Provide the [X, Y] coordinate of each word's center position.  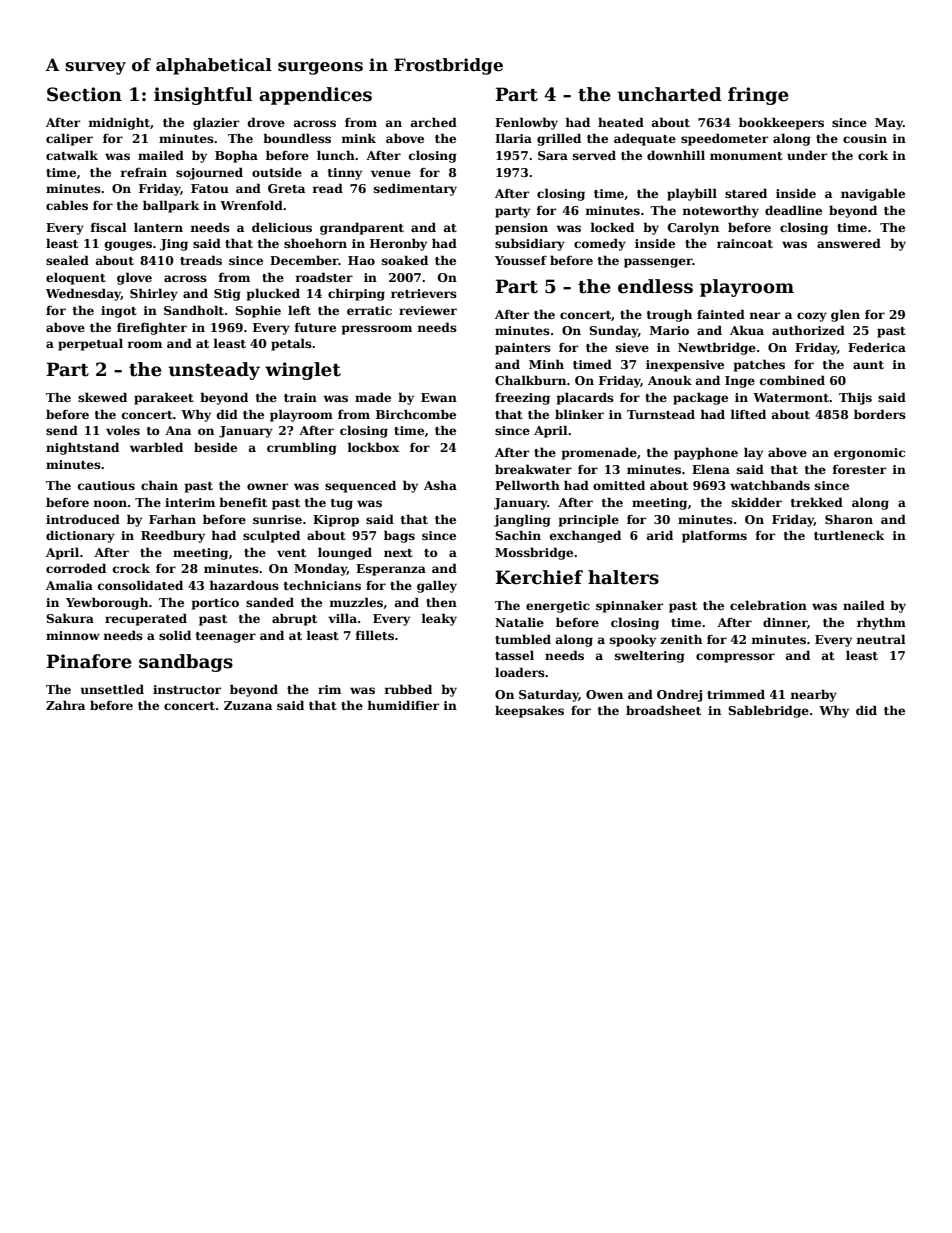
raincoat [745, 243]
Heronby [398, 244]
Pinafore [89, 661]
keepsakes [529, 711]
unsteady [214, 371]
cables [67, 205]
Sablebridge [768, 711]
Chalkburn [530, 380]
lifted [748, 414]
